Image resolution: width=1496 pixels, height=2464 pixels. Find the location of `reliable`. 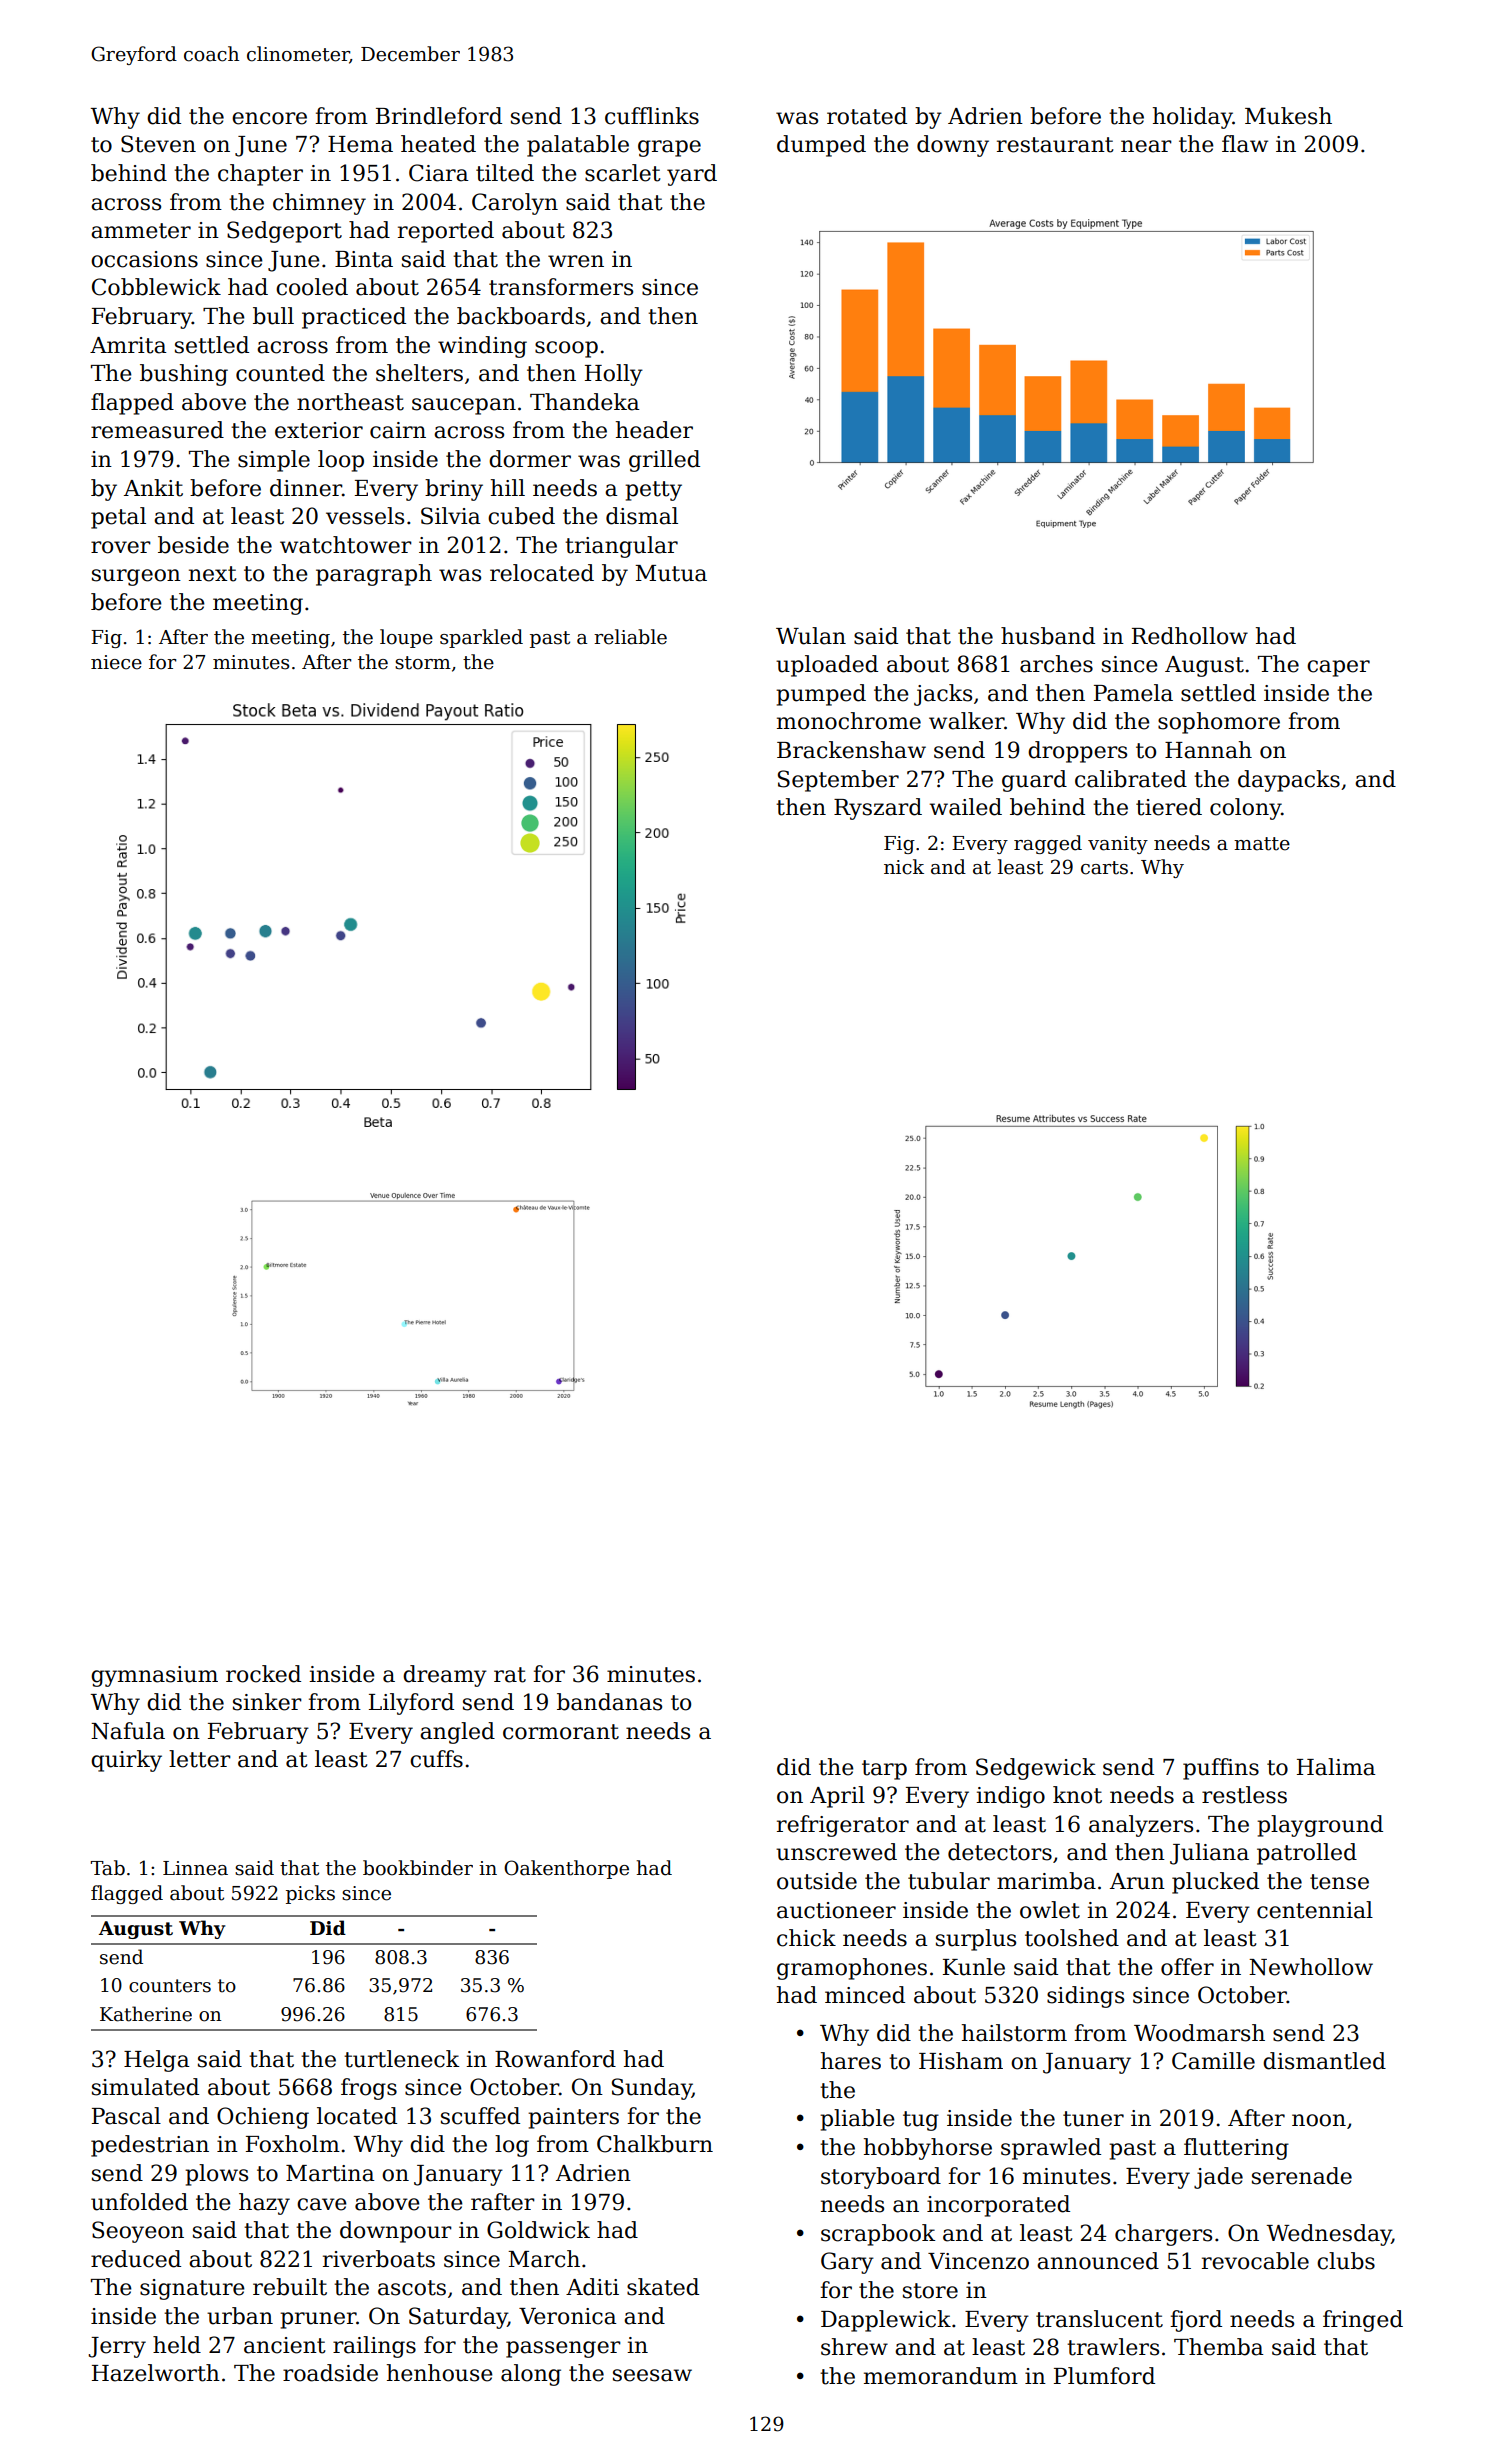

reliable is located at coordinates (630, 637).
